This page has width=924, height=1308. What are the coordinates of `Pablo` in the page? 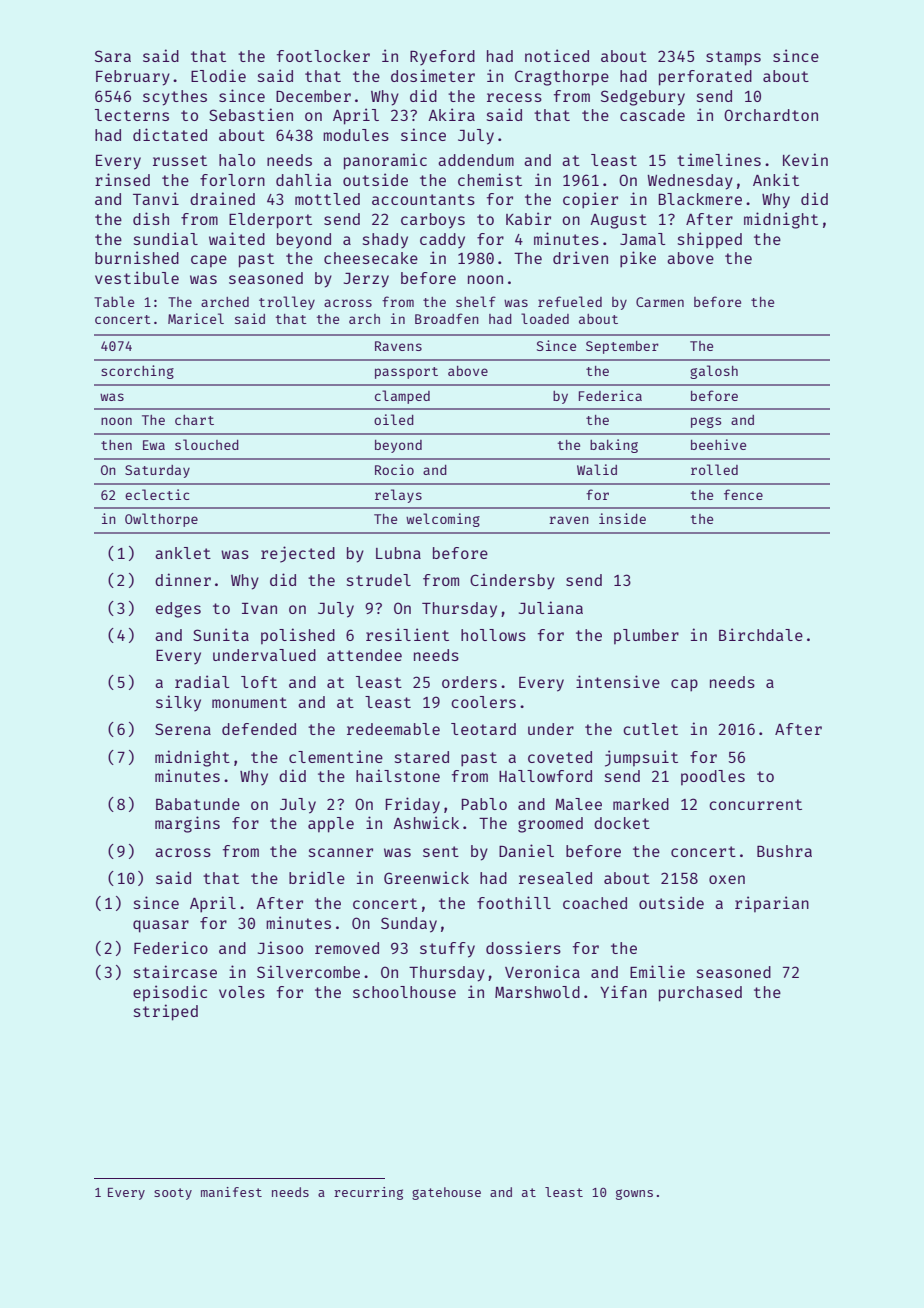 It's located at (484, 804).
